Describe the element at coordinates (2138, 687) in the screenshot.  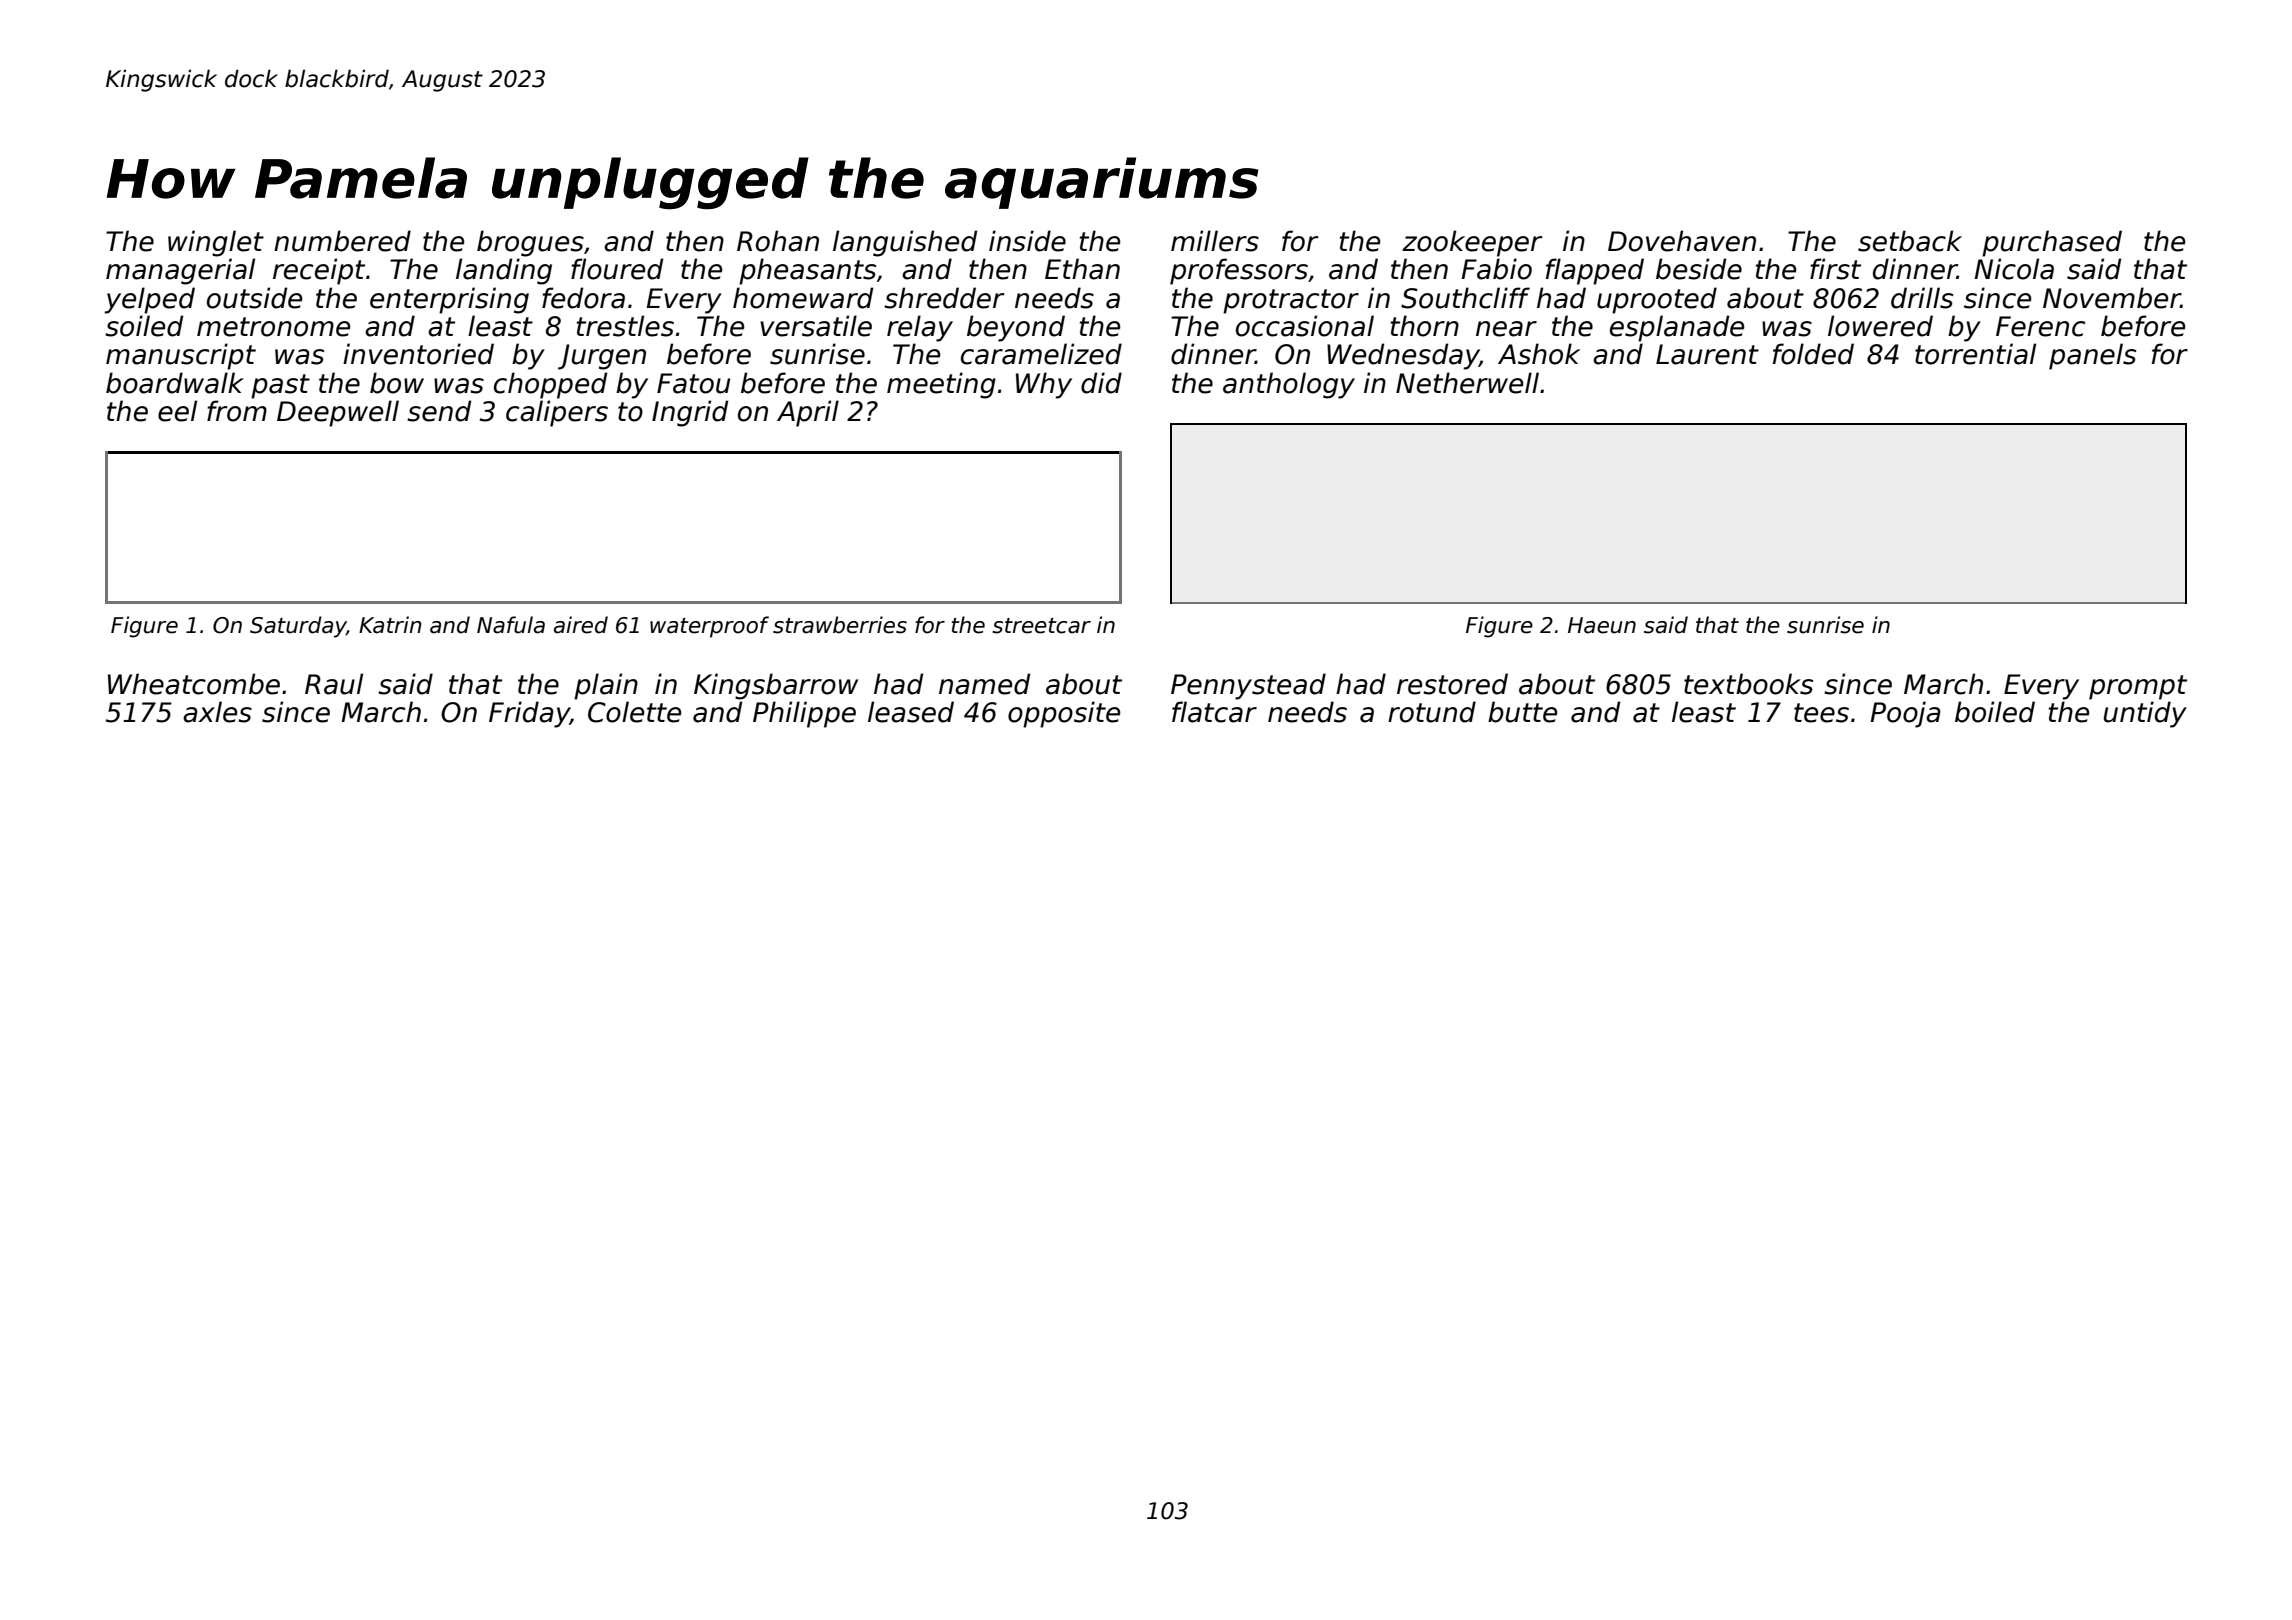
I see `prompt` at that location.
